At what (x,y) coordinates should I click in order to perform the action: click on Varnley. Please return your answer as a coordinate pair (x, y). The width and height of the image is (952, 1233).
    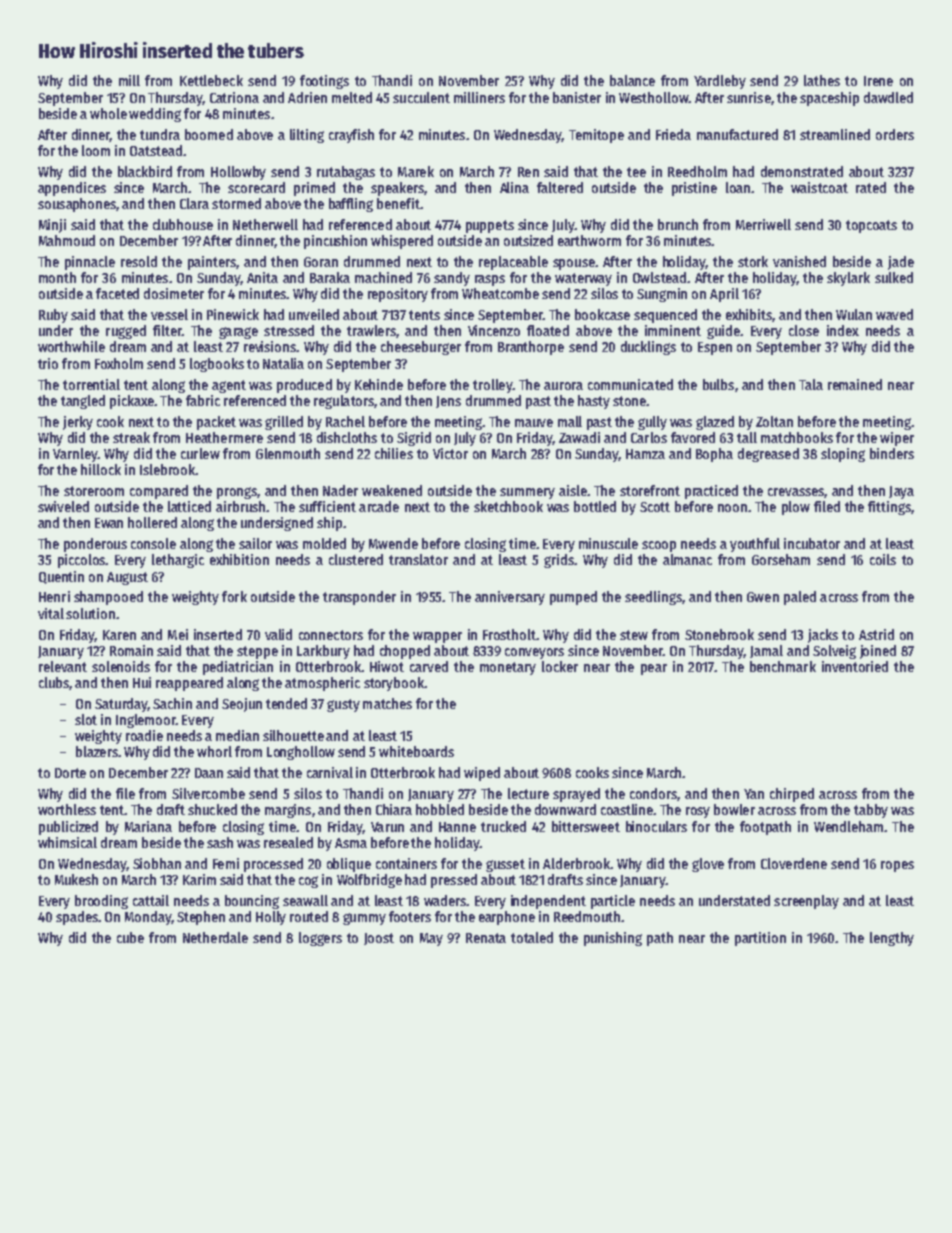
    Looking at the image, I should click on (75, 455).
